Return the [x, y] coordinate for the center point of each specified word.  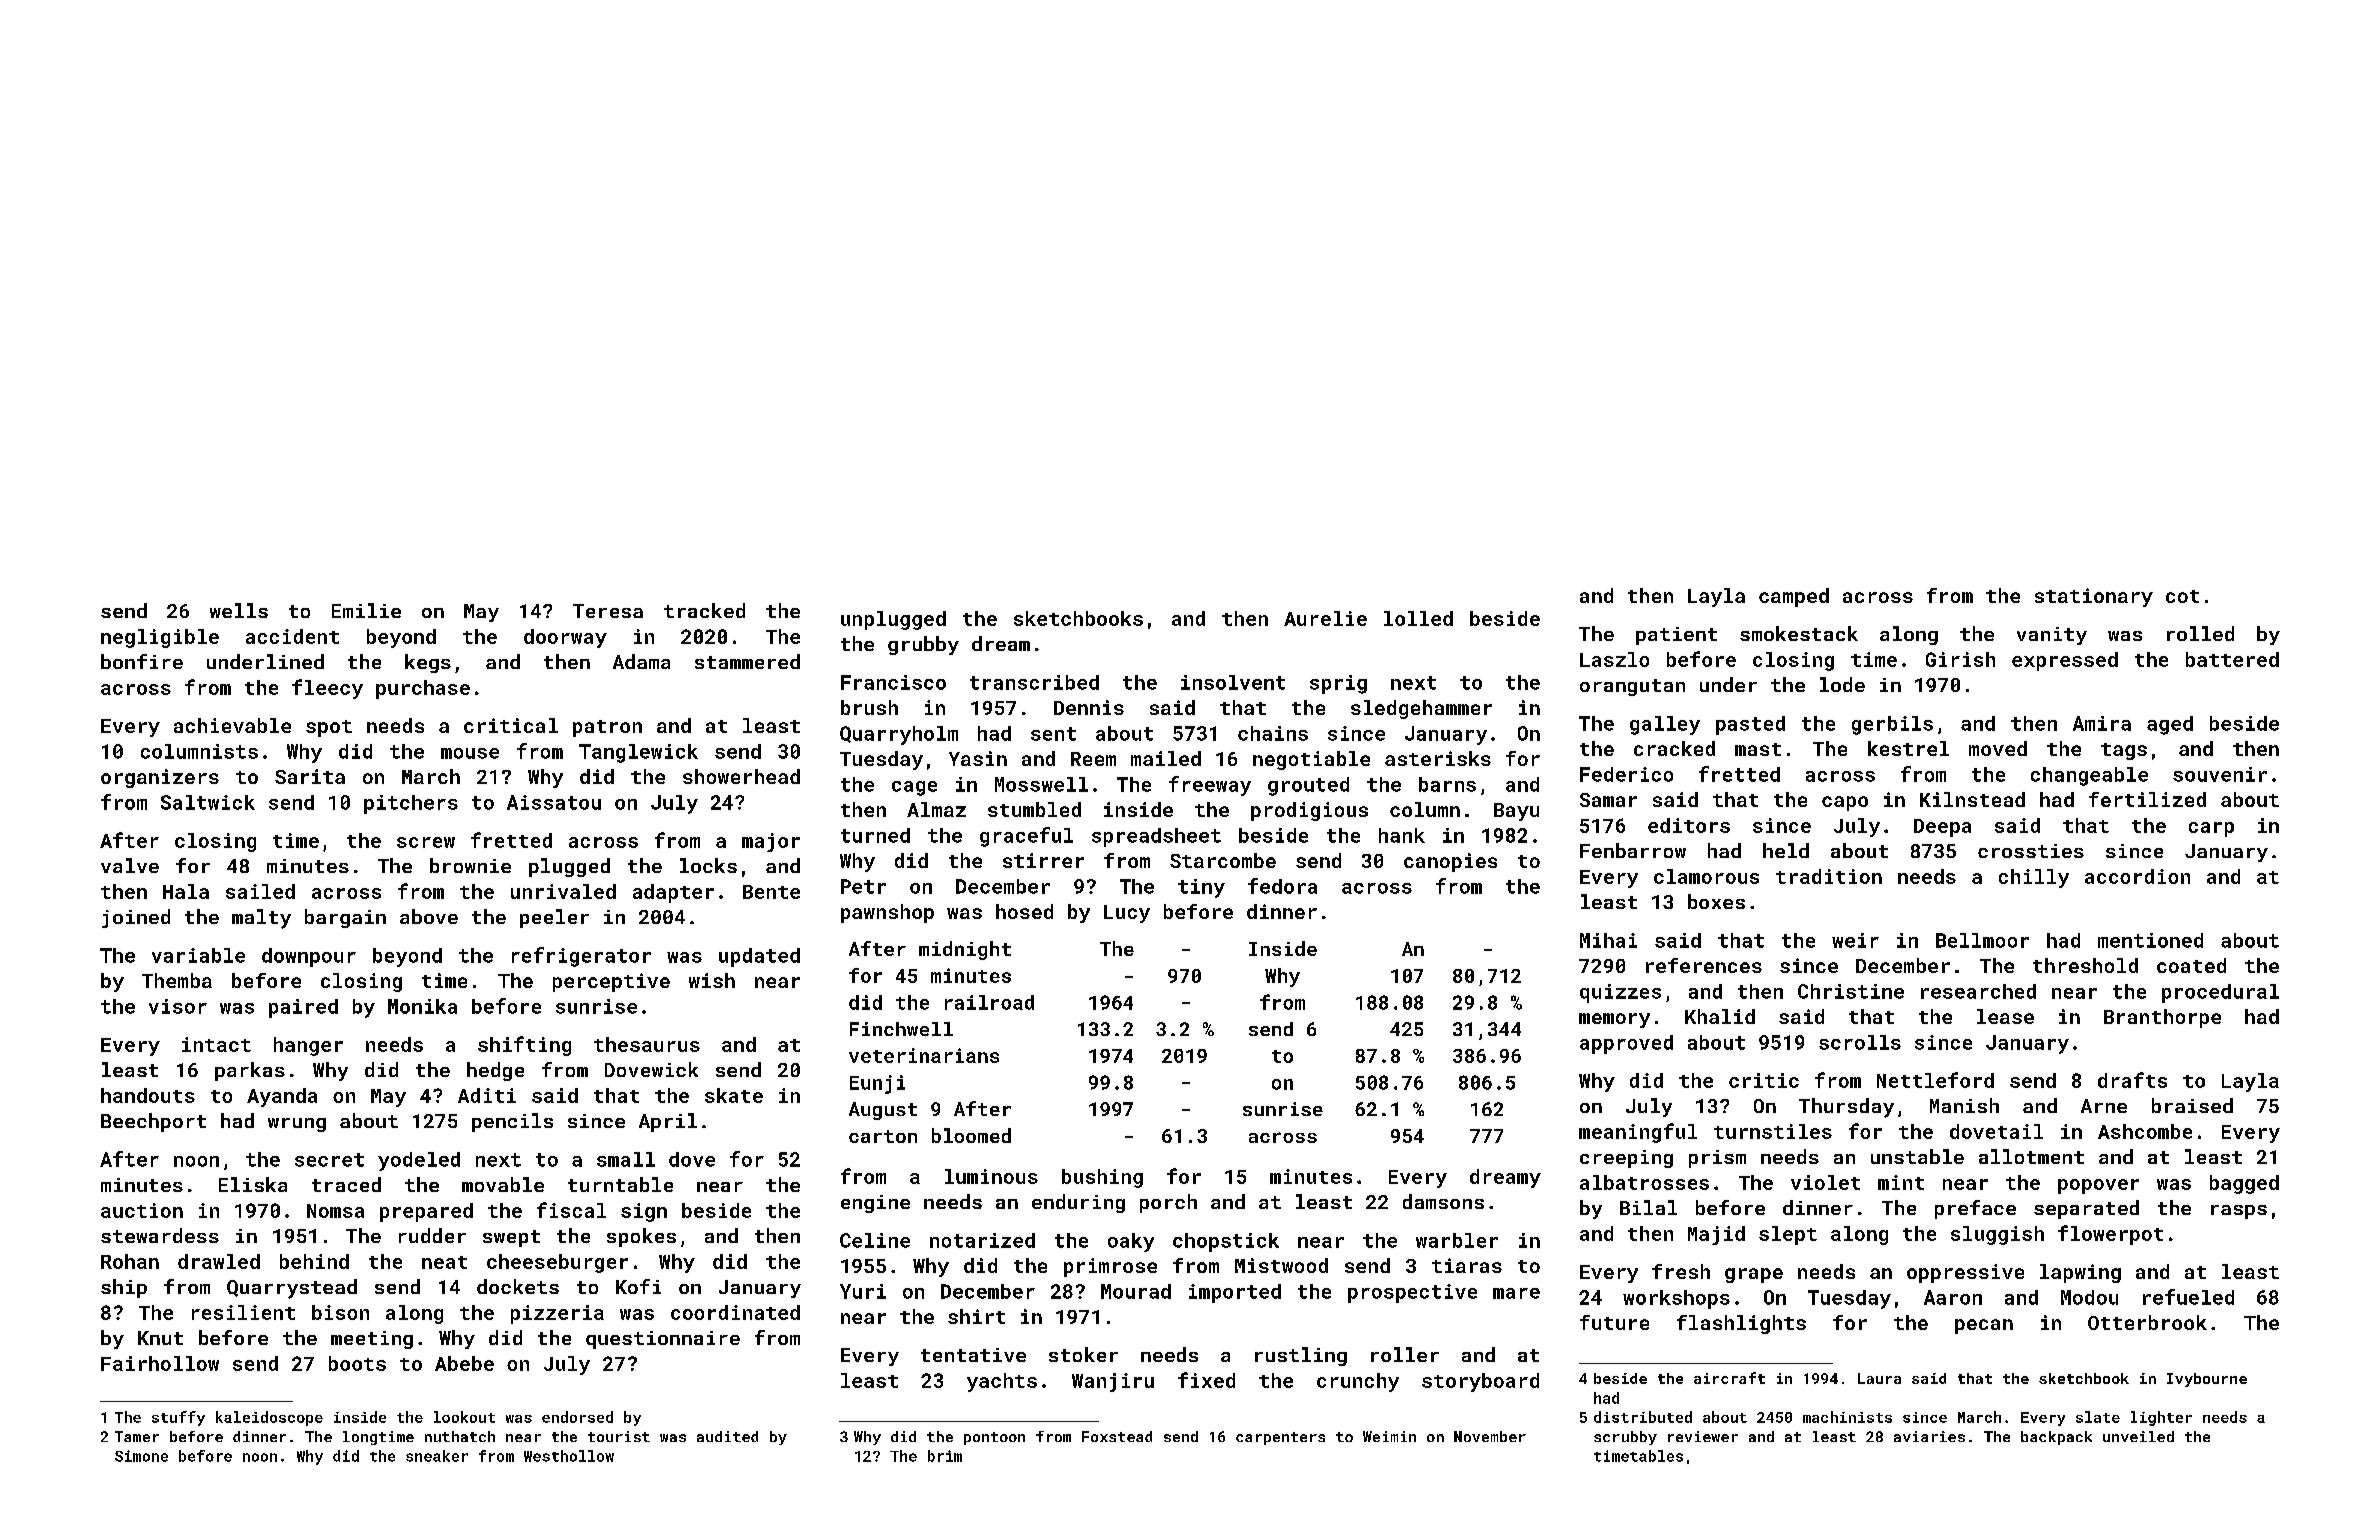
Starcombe [1223, 860]
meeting [372, 1340]
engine [875, 1204]
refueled [2188, 1297]
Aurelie [1325, 618]
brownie [470, 865]
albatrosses [1644, 1182]
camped [1794, 597]
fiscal [571, 1210]
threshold [2085, 965]
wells [239, 610]
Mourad [1136, 1291]
